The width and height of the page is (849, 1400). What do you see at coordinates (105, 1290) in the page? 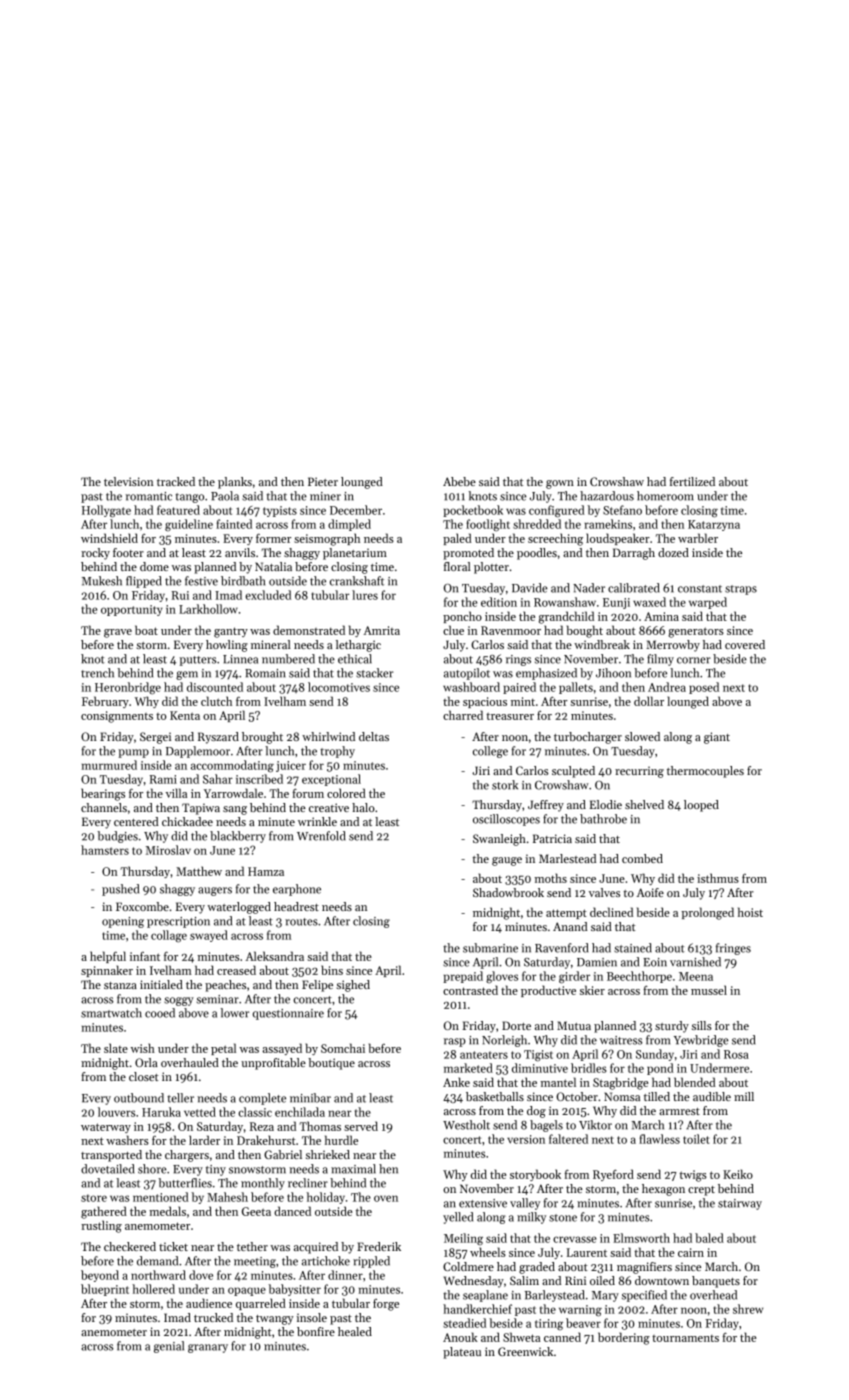
I see `blueprint` at bounding box center [105, 1290].
